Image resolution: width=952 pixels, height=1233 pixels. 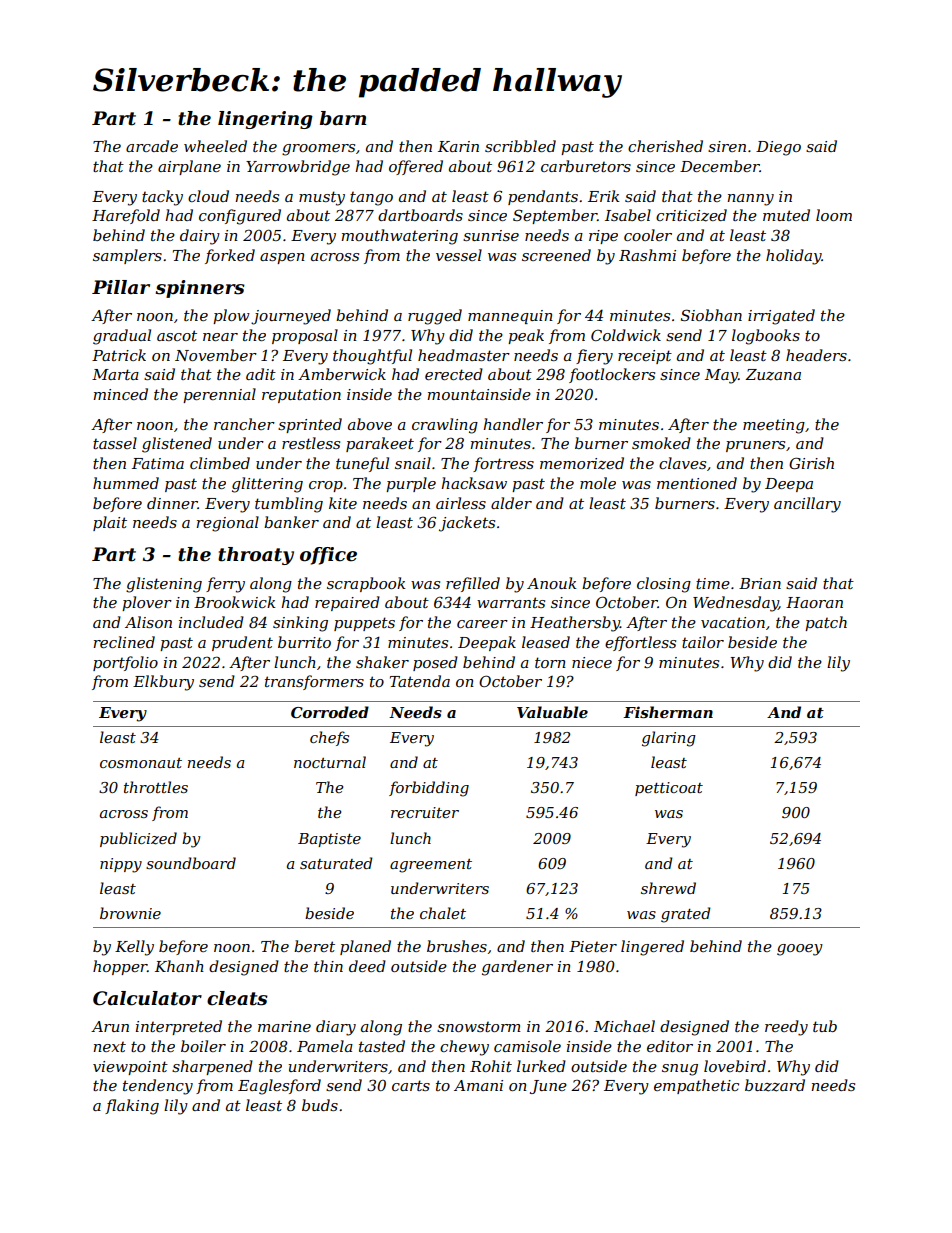 What do you see at coordinates (668, 888) in the screenshot?
I see `shrewd` at bounding box center [668, 888].
